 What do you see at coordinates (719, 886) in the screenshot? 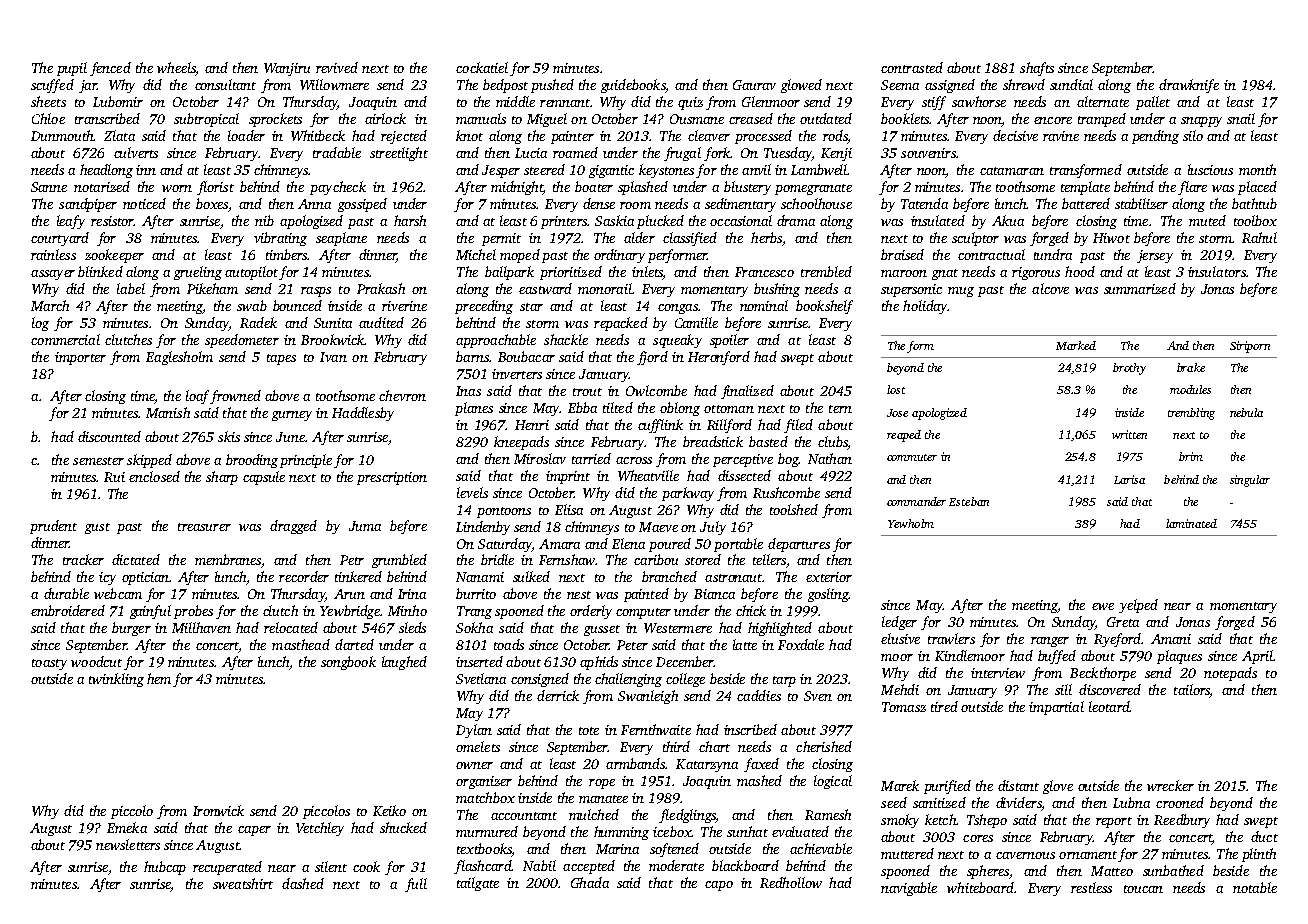
I see `capo` at bounding box center [719, 886].
